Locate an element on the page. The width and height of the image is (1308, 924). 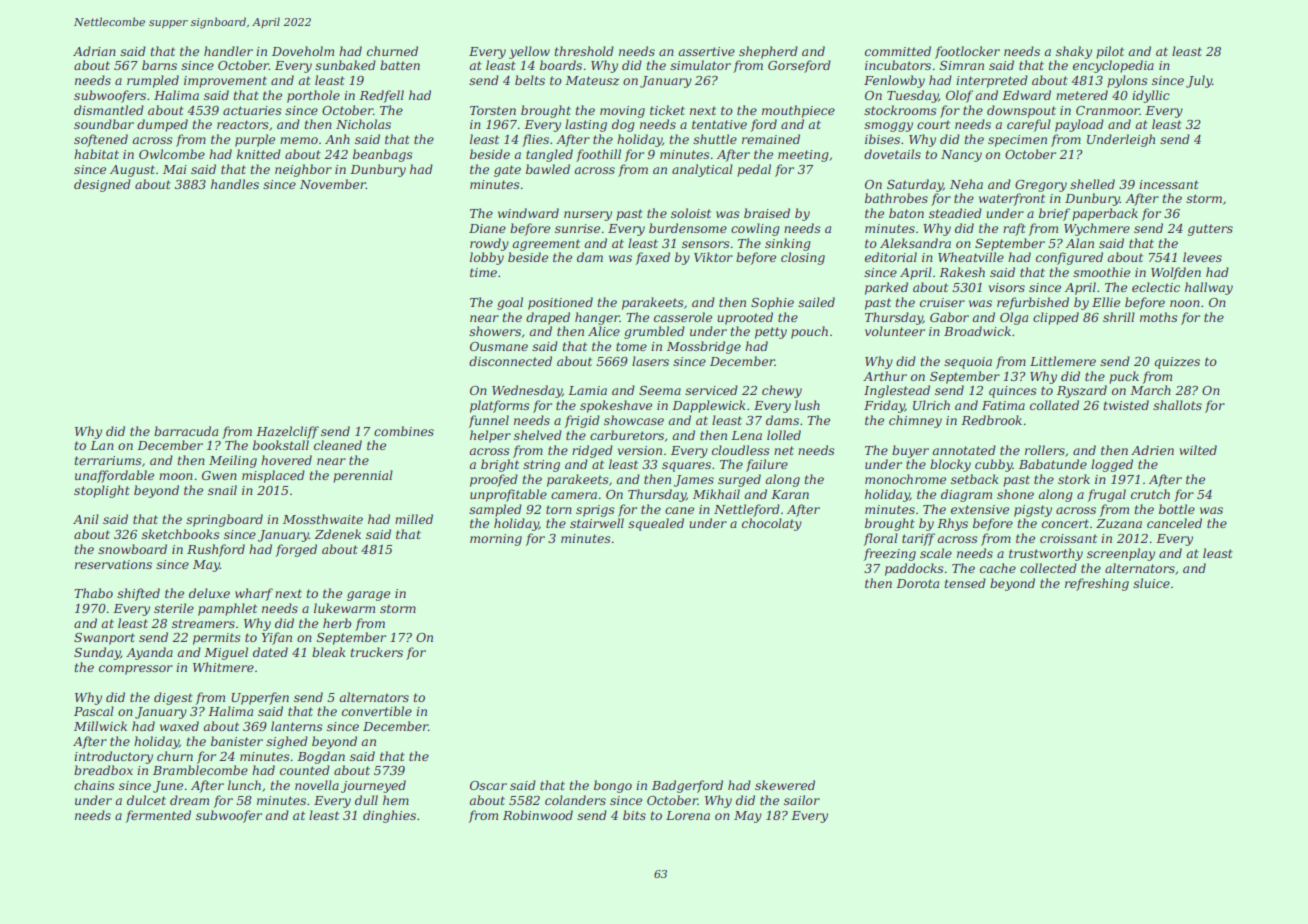
tentative is located at coordinates (719, 124).
